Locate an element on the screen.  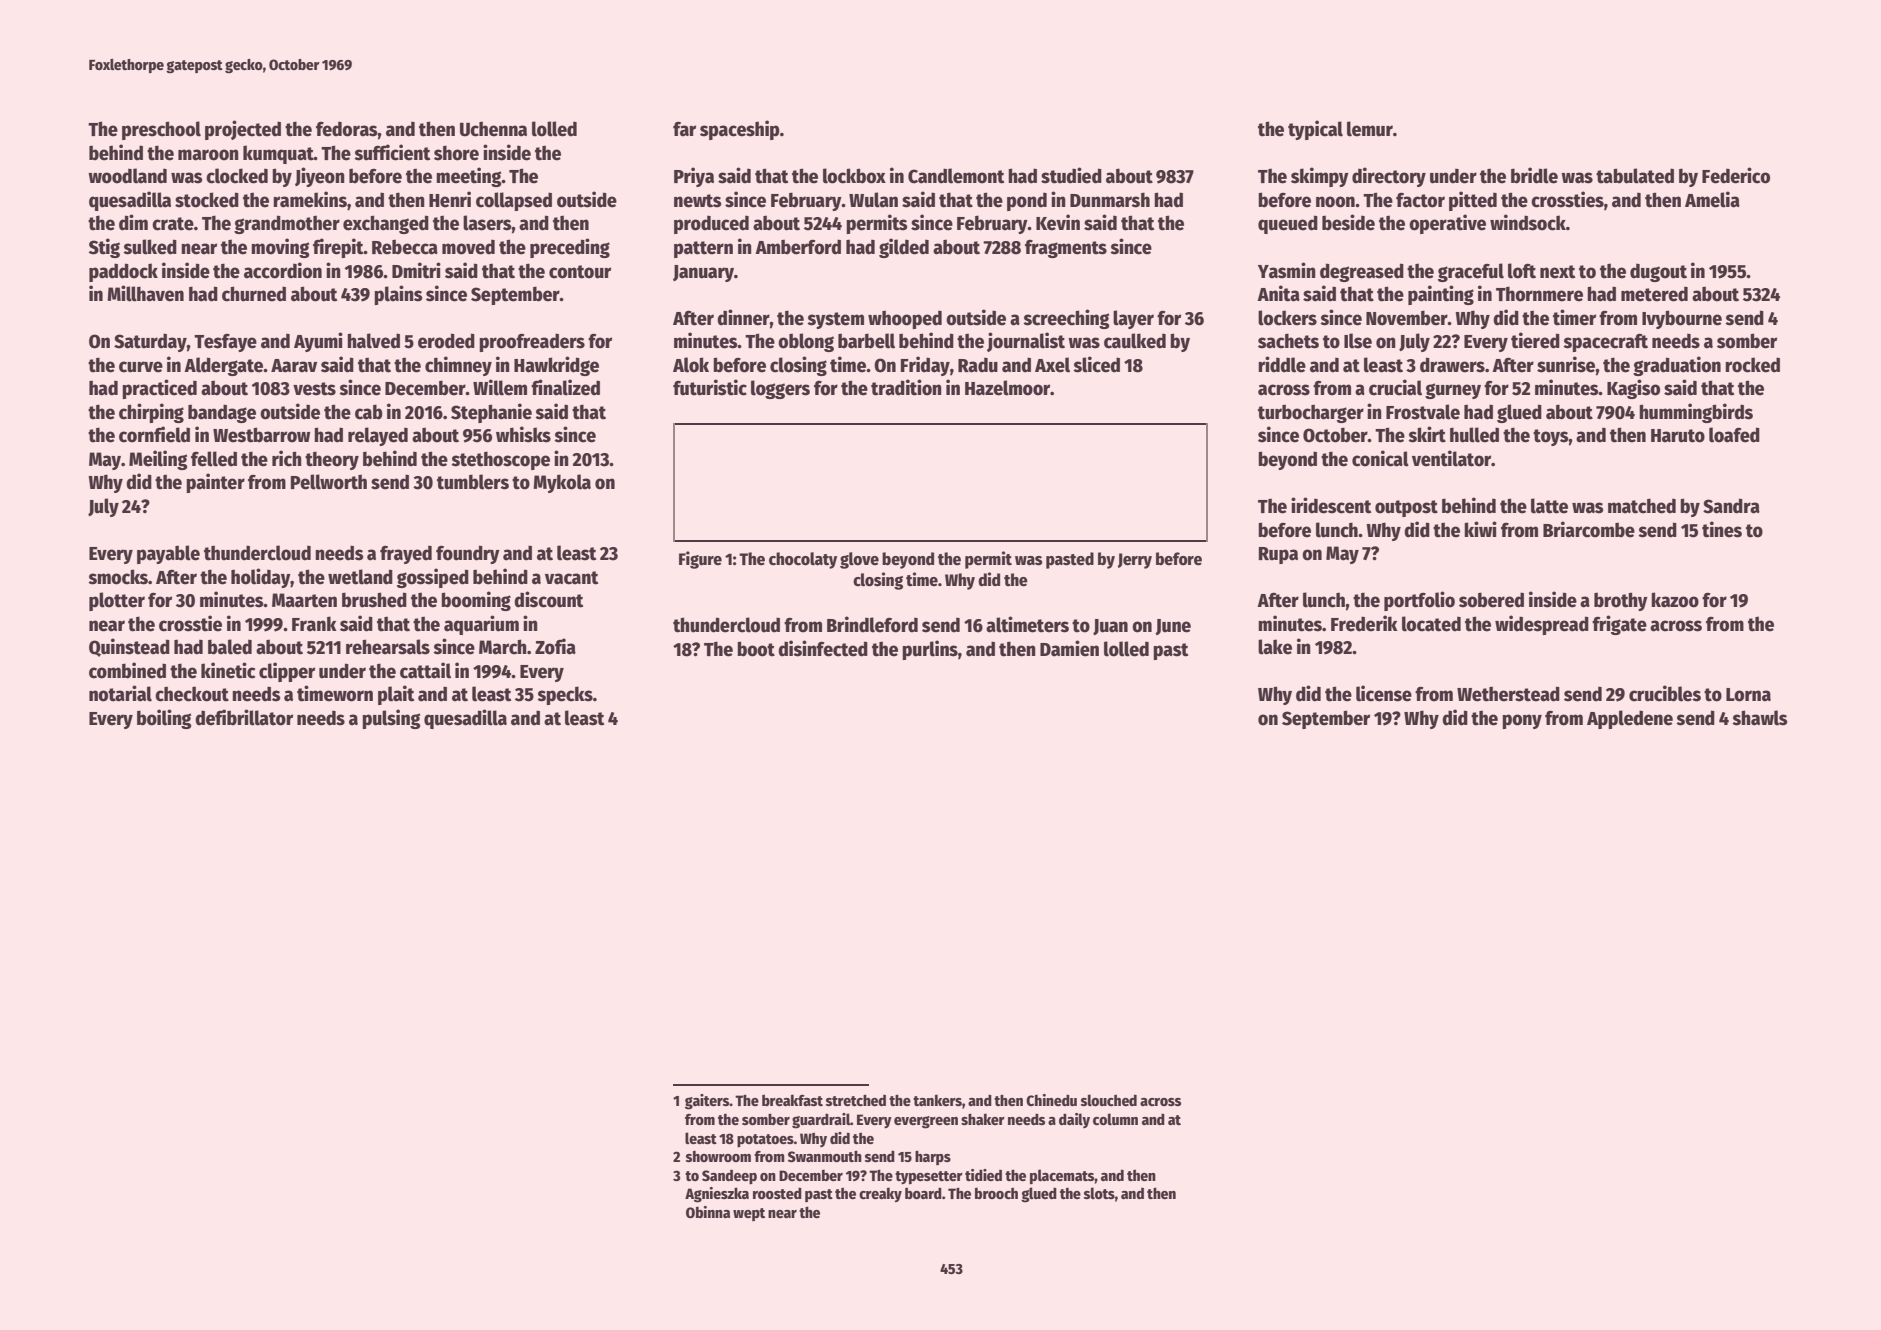
lemur is located at coordinates (1370, 129).
